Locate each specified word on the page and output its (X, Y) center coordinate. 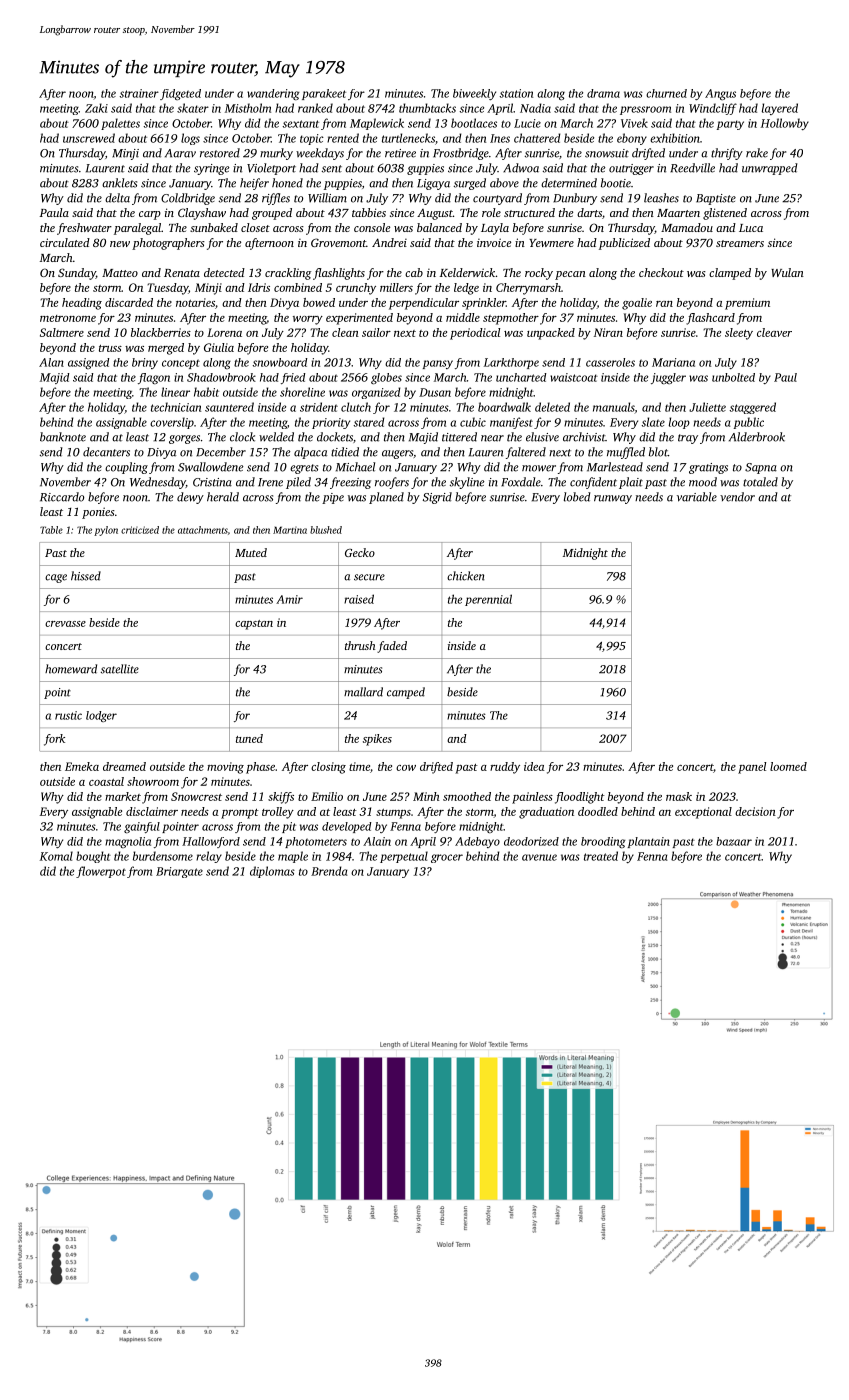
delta (117, 198)
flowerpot (101, 872)
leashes (661, 198)
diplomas (272, 872)
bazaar (734, 841)
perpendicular (424, 304)
